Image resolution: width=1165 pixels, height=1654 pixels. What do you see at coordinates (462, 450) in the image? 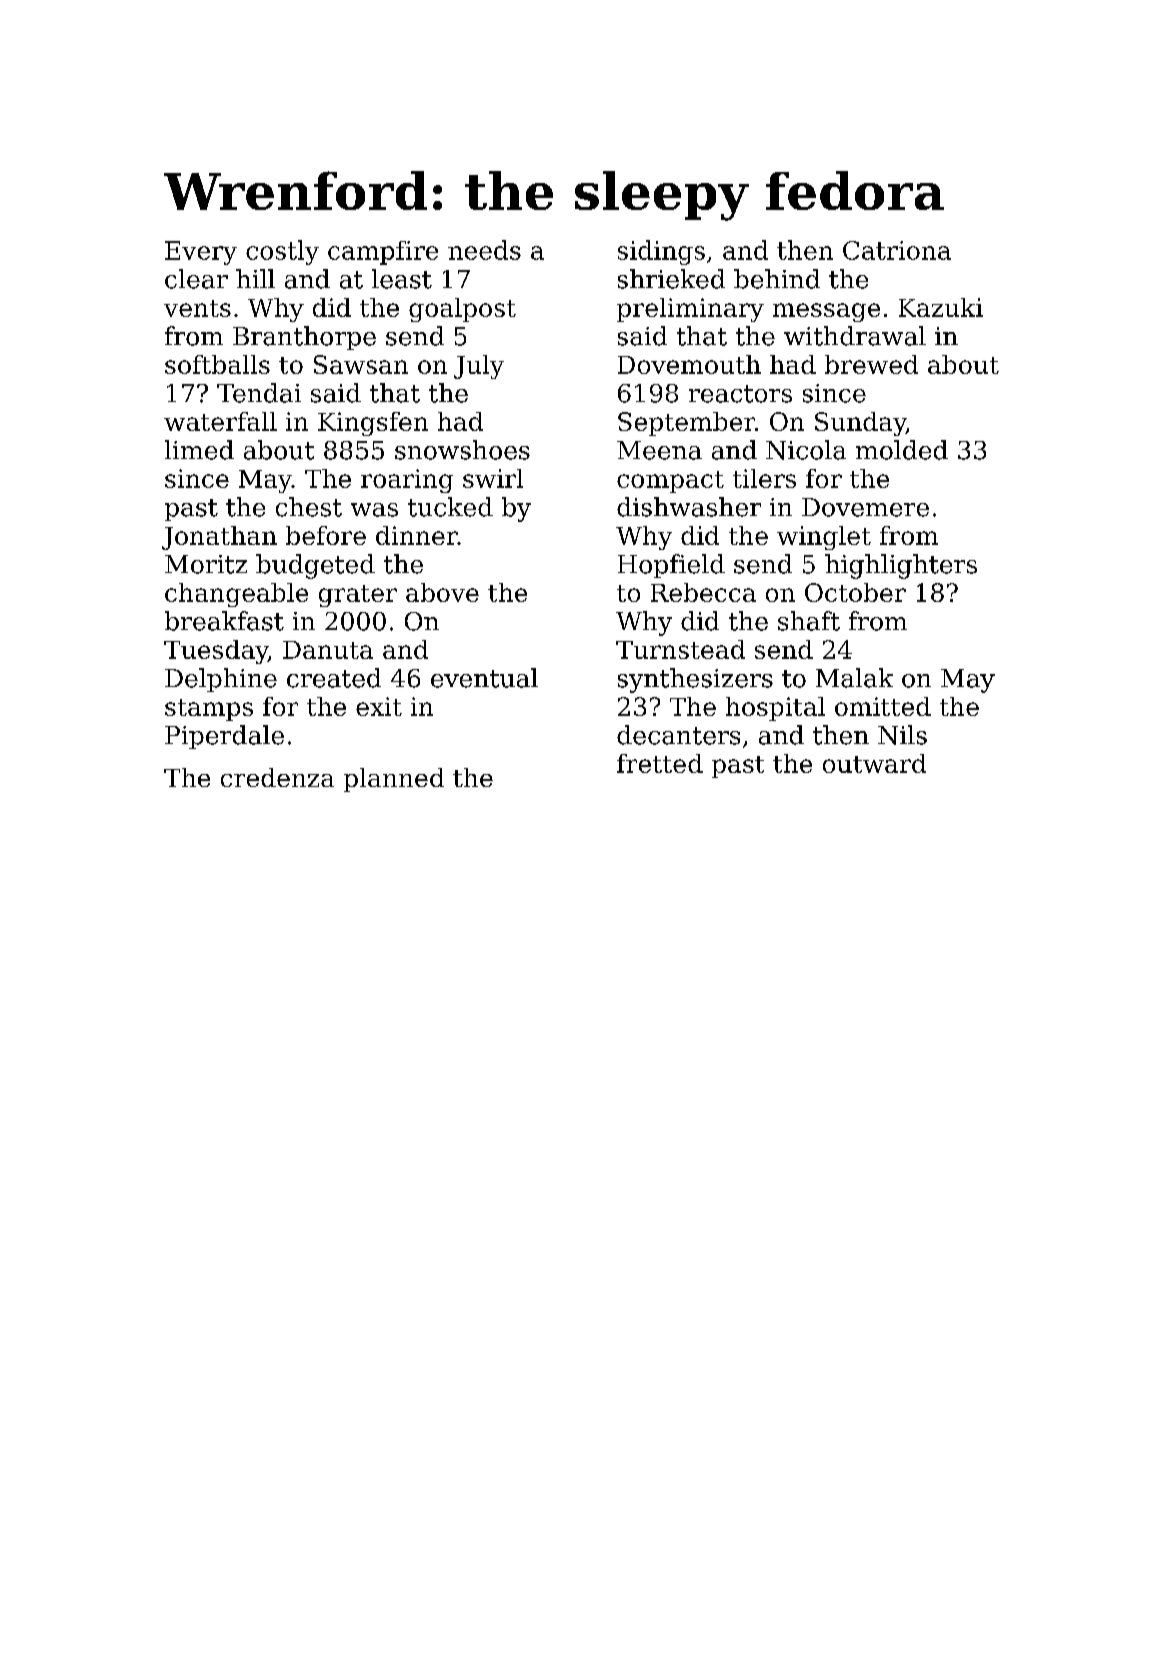
I see `snowshoes` at bounding box center [462, 450].
